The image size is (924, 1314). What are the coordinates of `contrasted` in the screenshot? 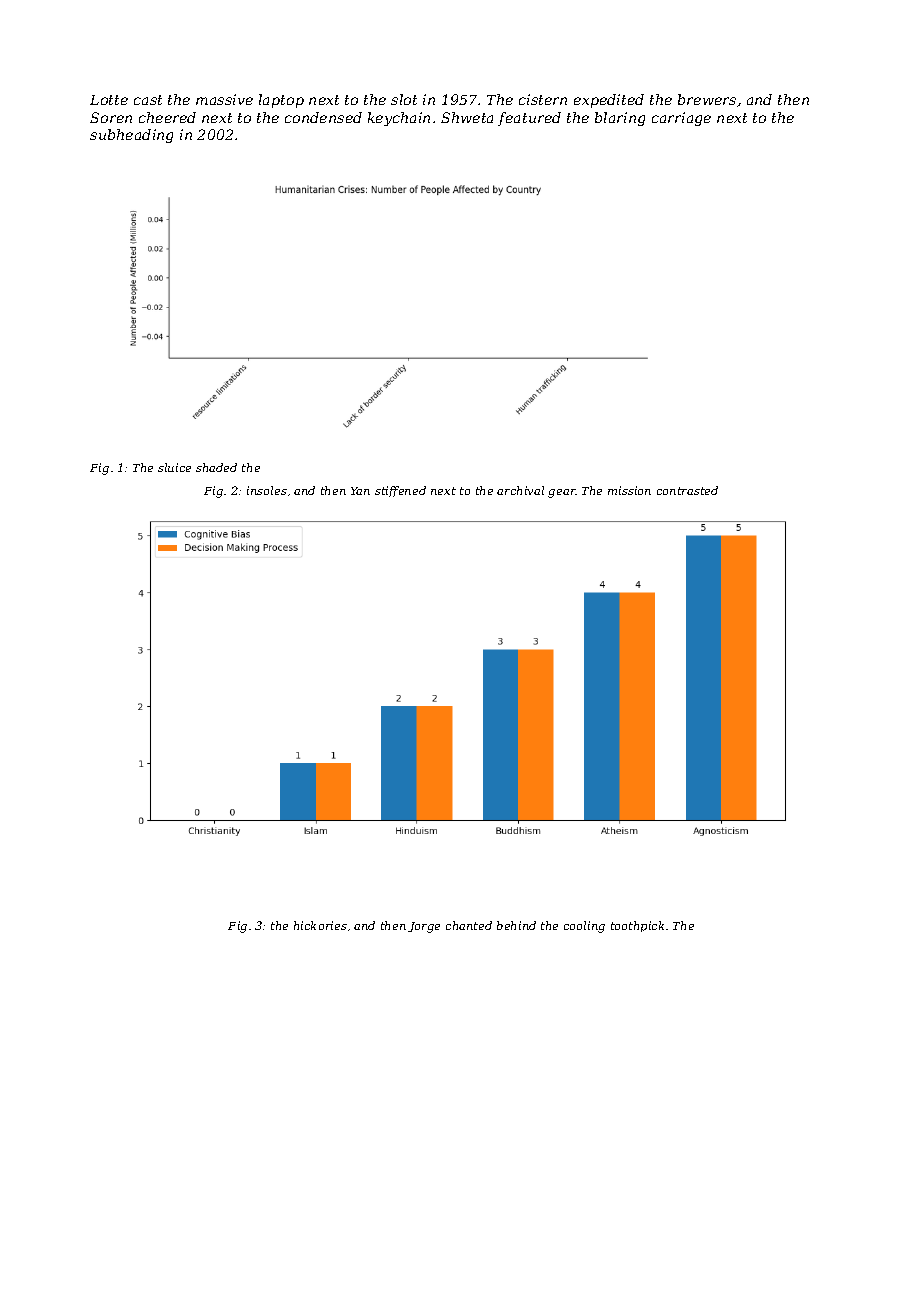 It's located at (687, 490).
